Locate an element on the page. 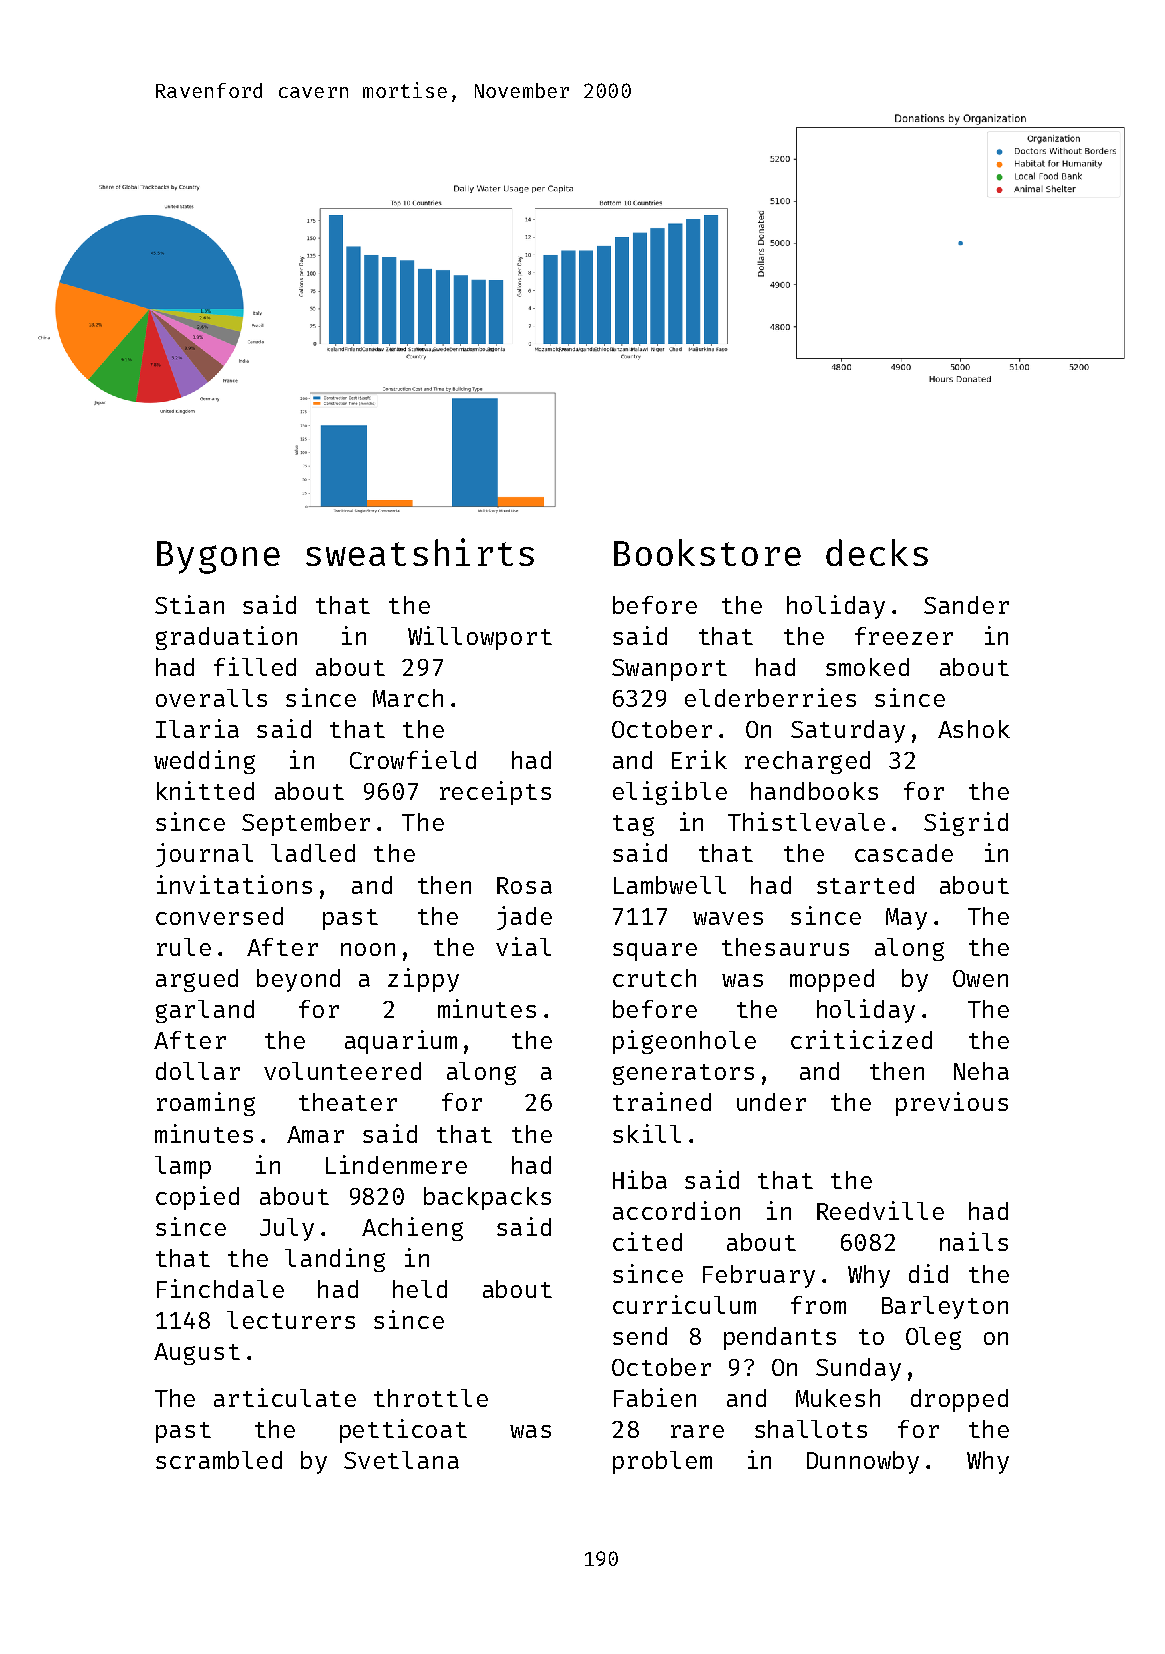 The width and height of the page is (1165, 1654). Bookstore is located at coordinates (707, 552).
